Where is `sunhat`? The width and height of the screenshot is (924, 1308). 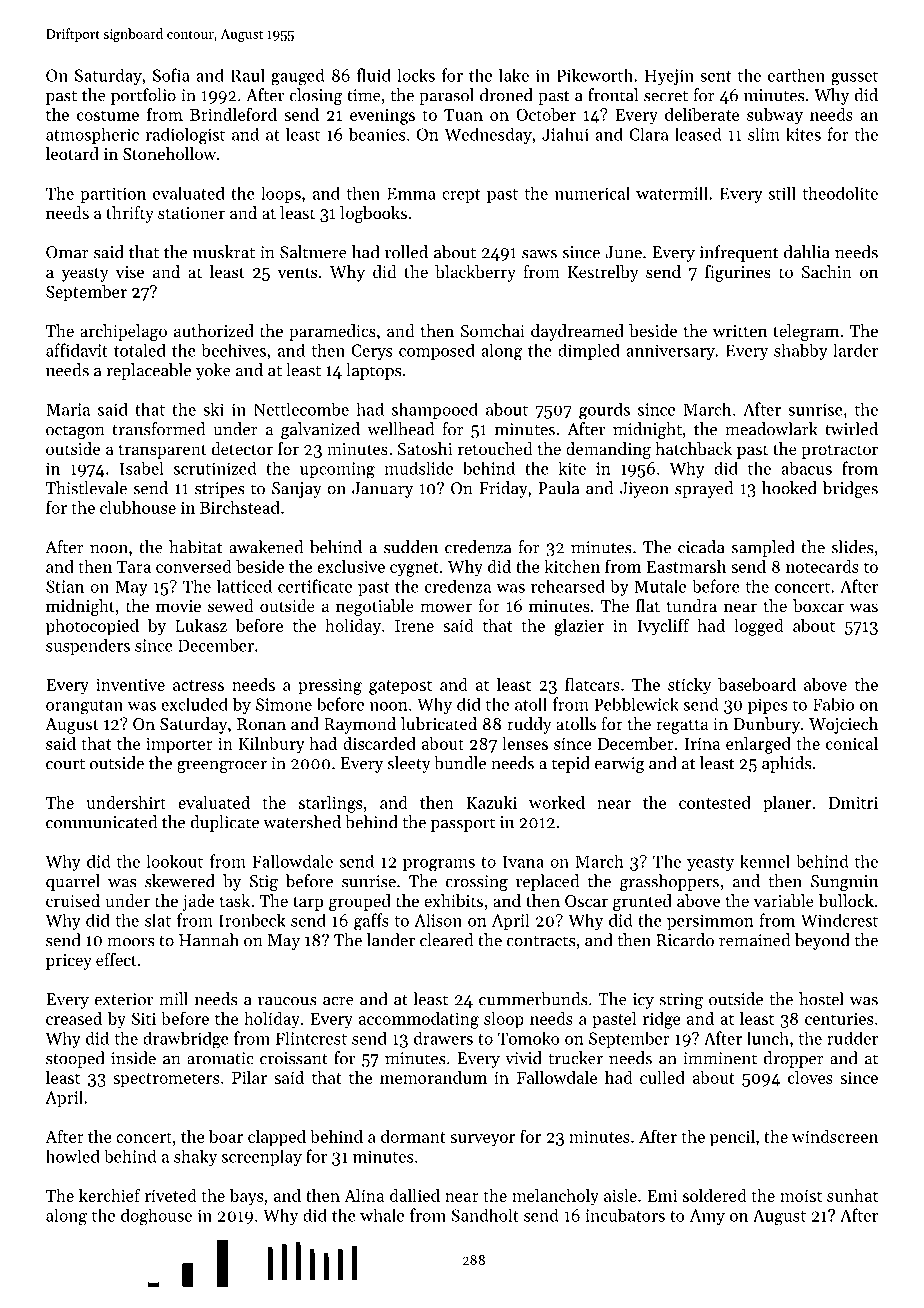
sunhat is located at coordinates (852, 1195).
